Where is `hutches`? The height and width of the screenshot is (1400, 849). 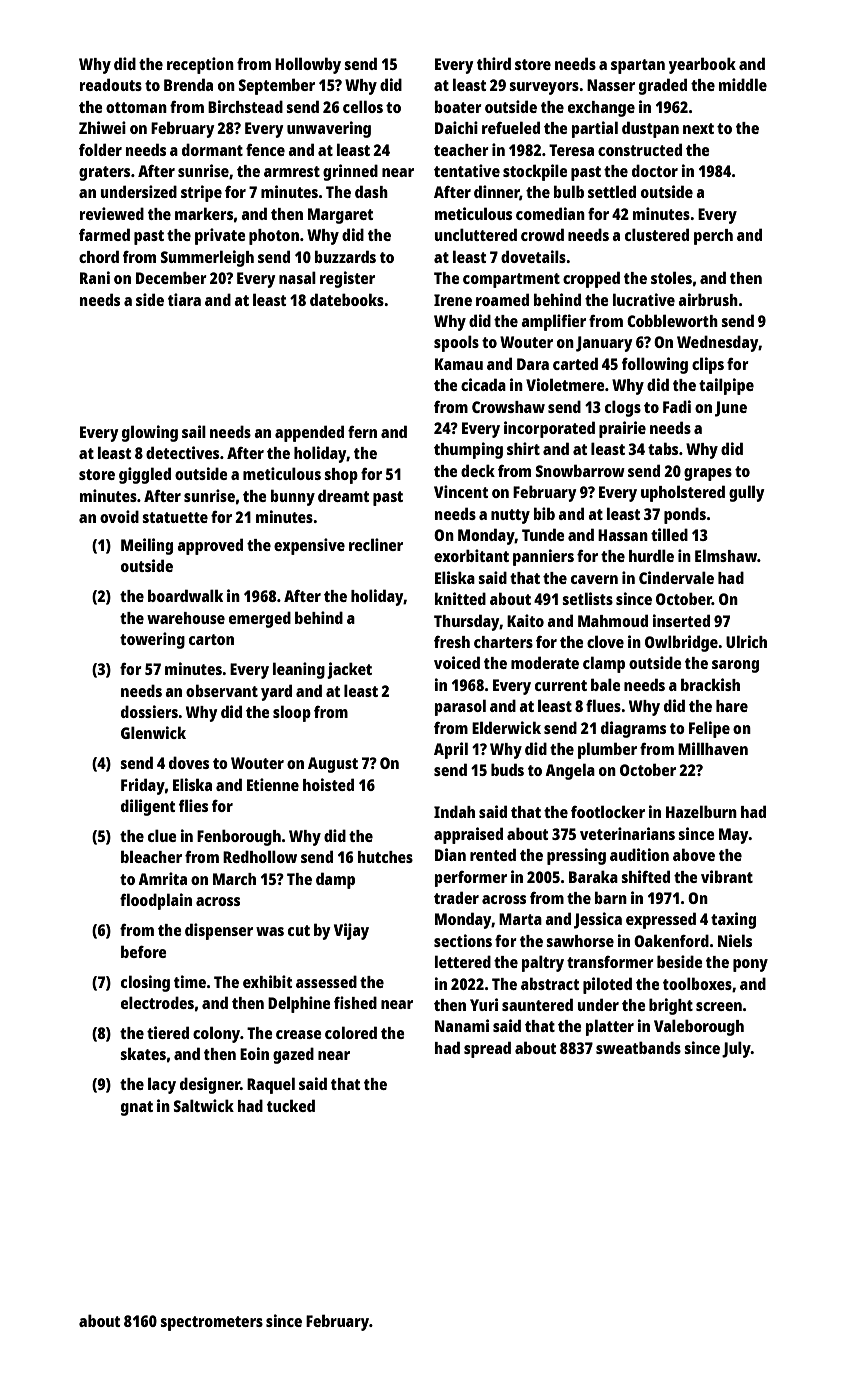
hutches is located at coordinates (385, 857).
